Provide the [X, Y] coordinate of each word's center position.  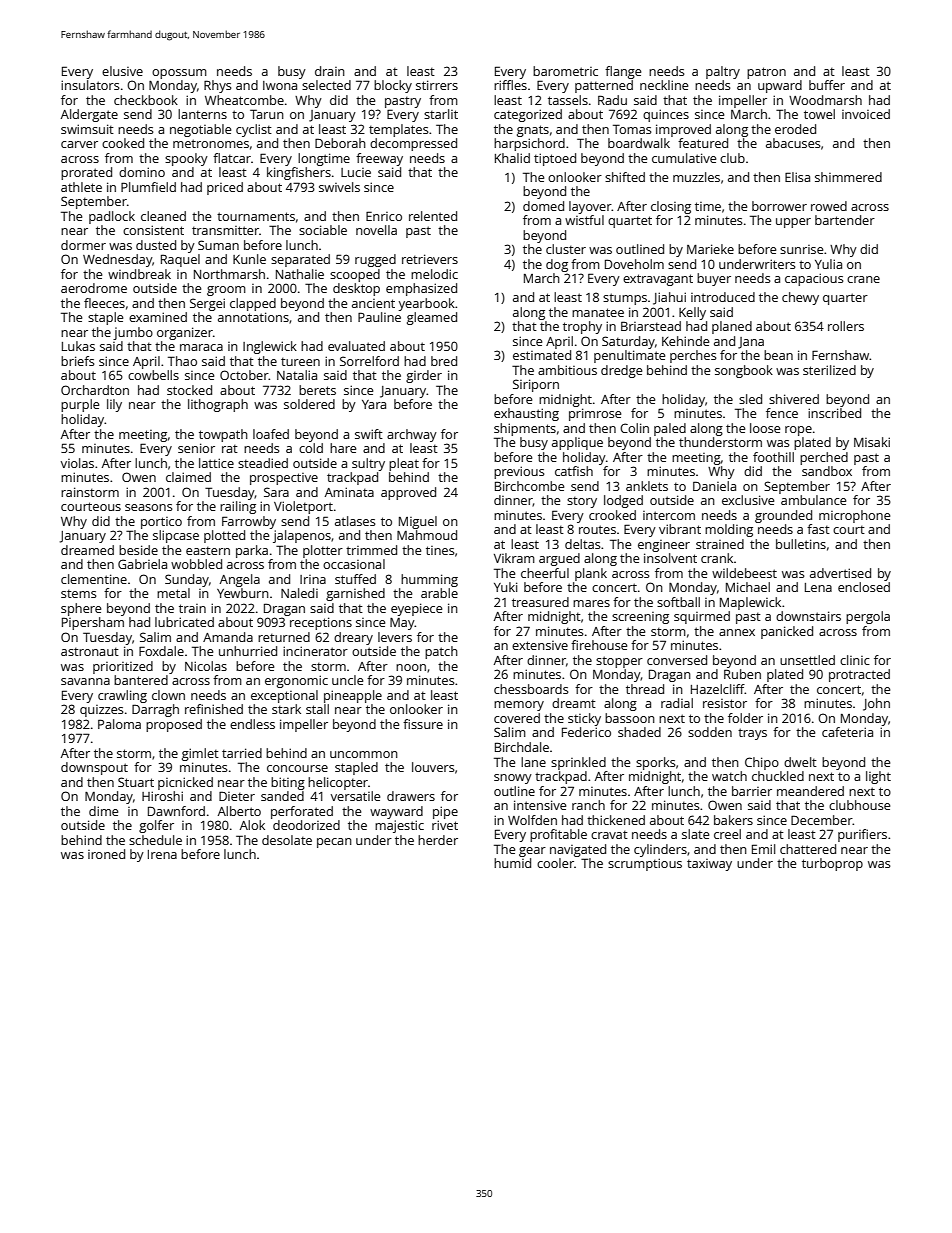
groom [226, 291]
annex [737, 632]
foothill [773, 457]
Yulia [828, 264]
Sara [276, 492]
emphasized [421, 289]
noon [411, 667]
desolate [287, 840]
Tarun [267, 114]
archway [412, 435]
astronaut [90, 651]
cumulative [684, 158]
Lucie [356, 172]
